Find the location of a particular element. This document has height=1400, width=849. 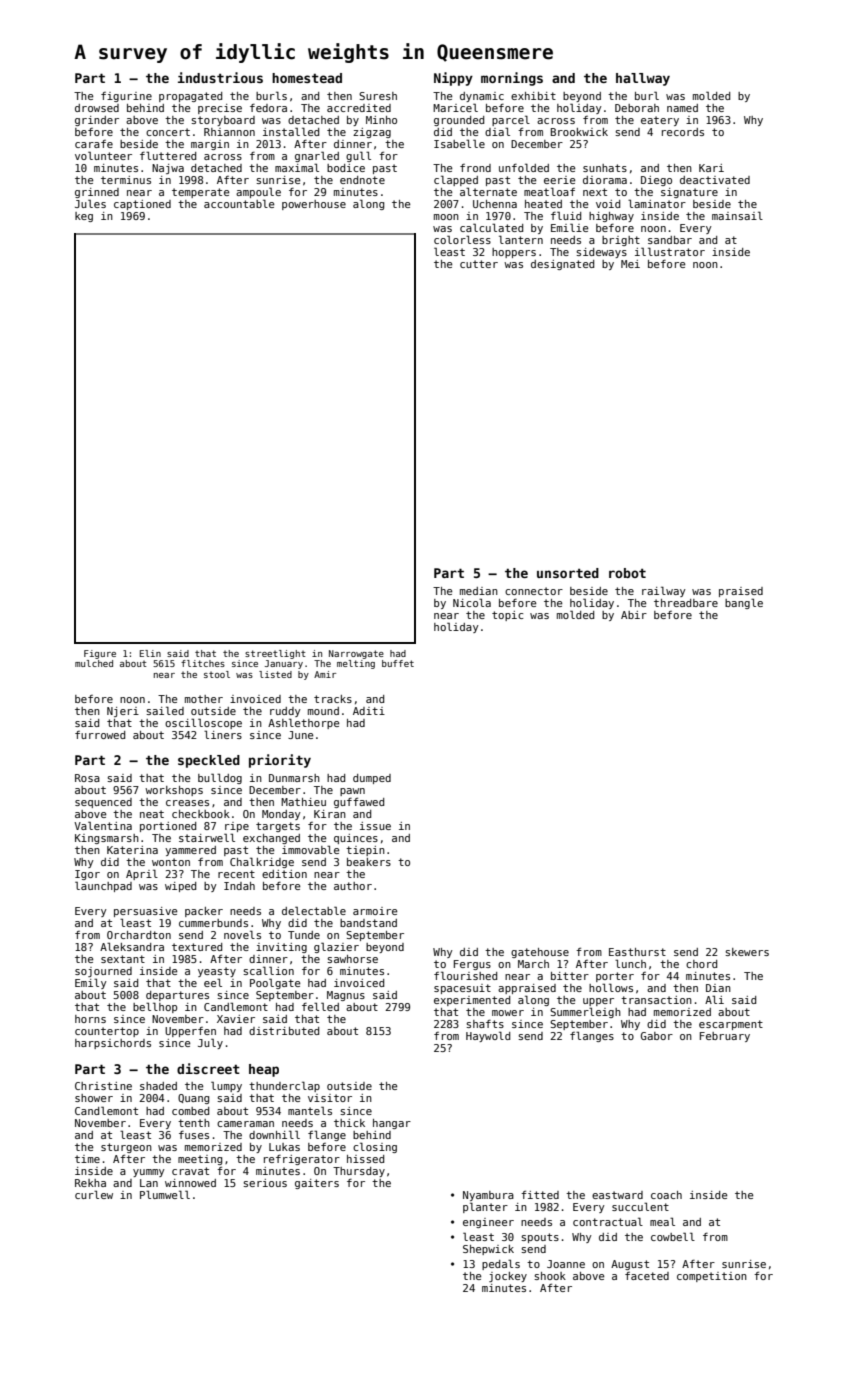

serious is located at coordinates (265, 1183).
